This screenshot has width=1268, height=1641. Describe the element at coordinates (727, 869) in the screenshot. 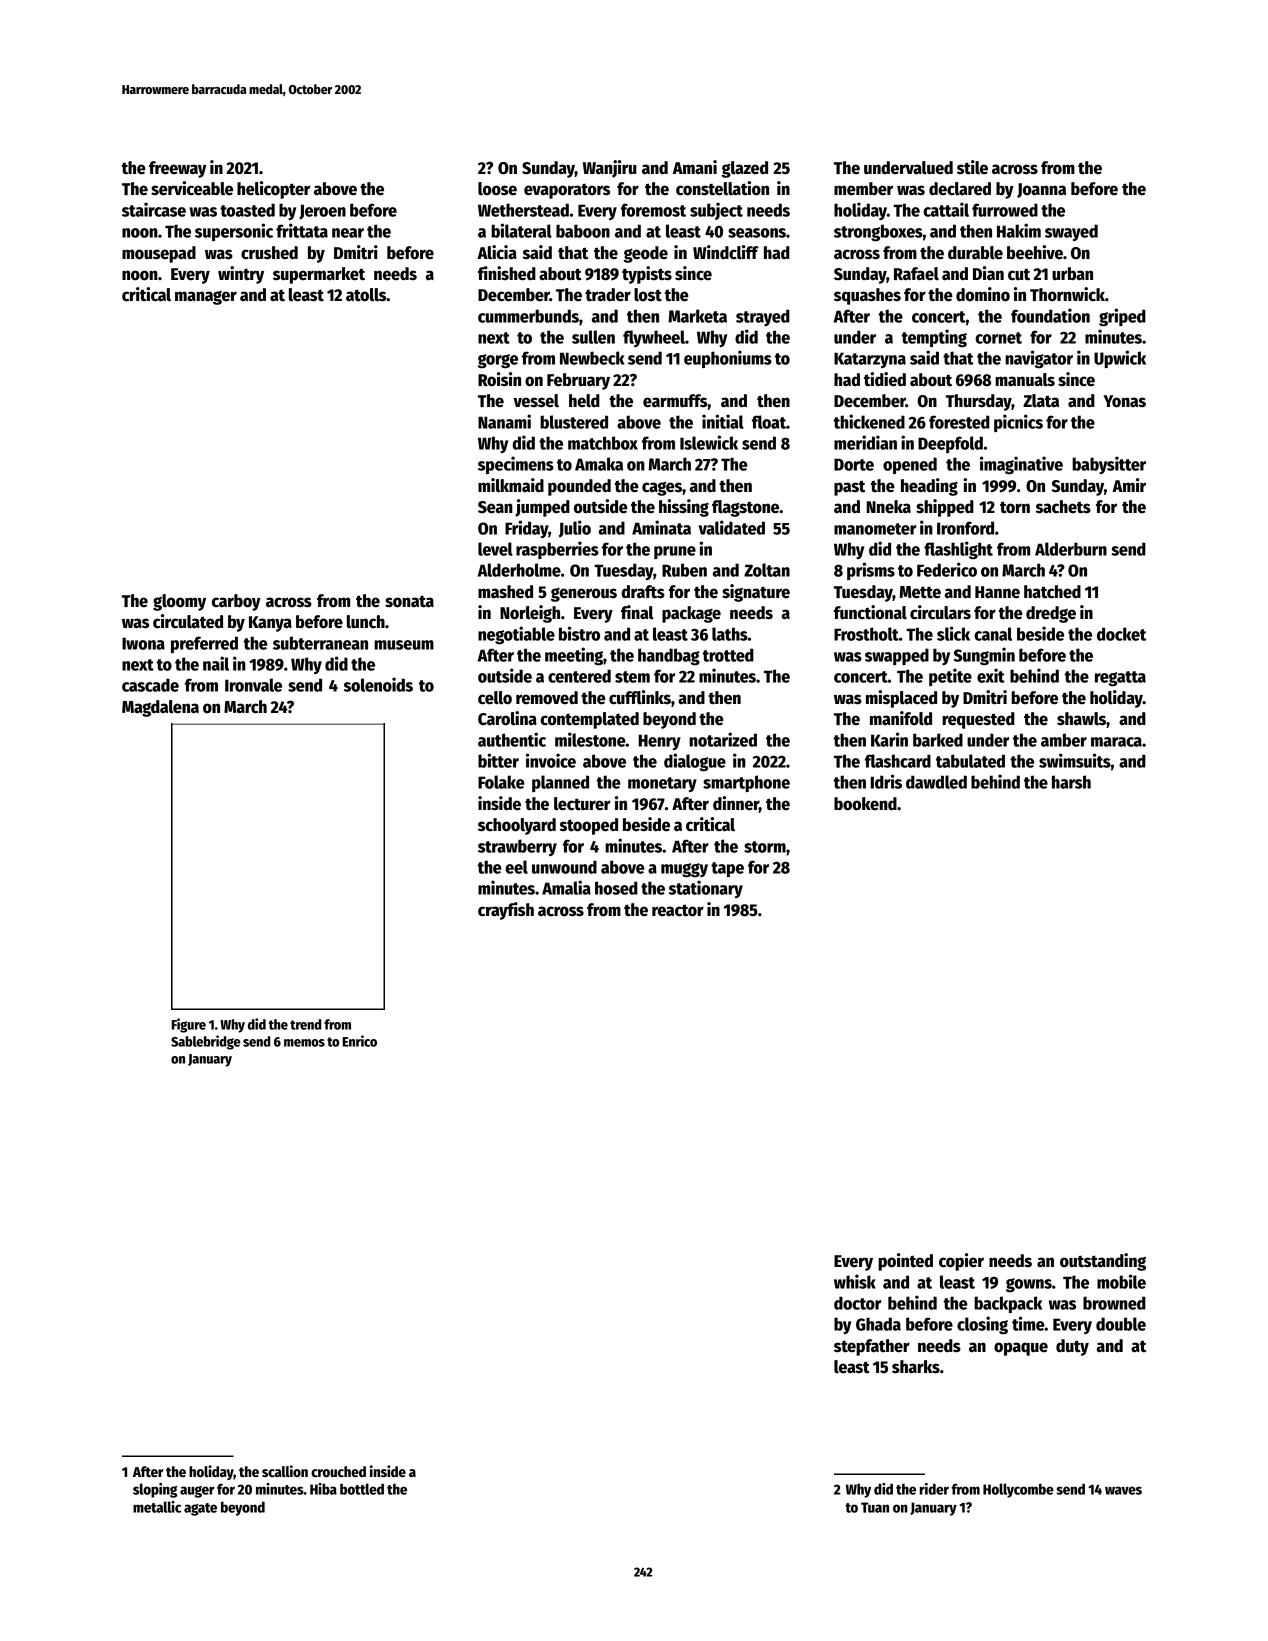

I see `tape` at that location.
